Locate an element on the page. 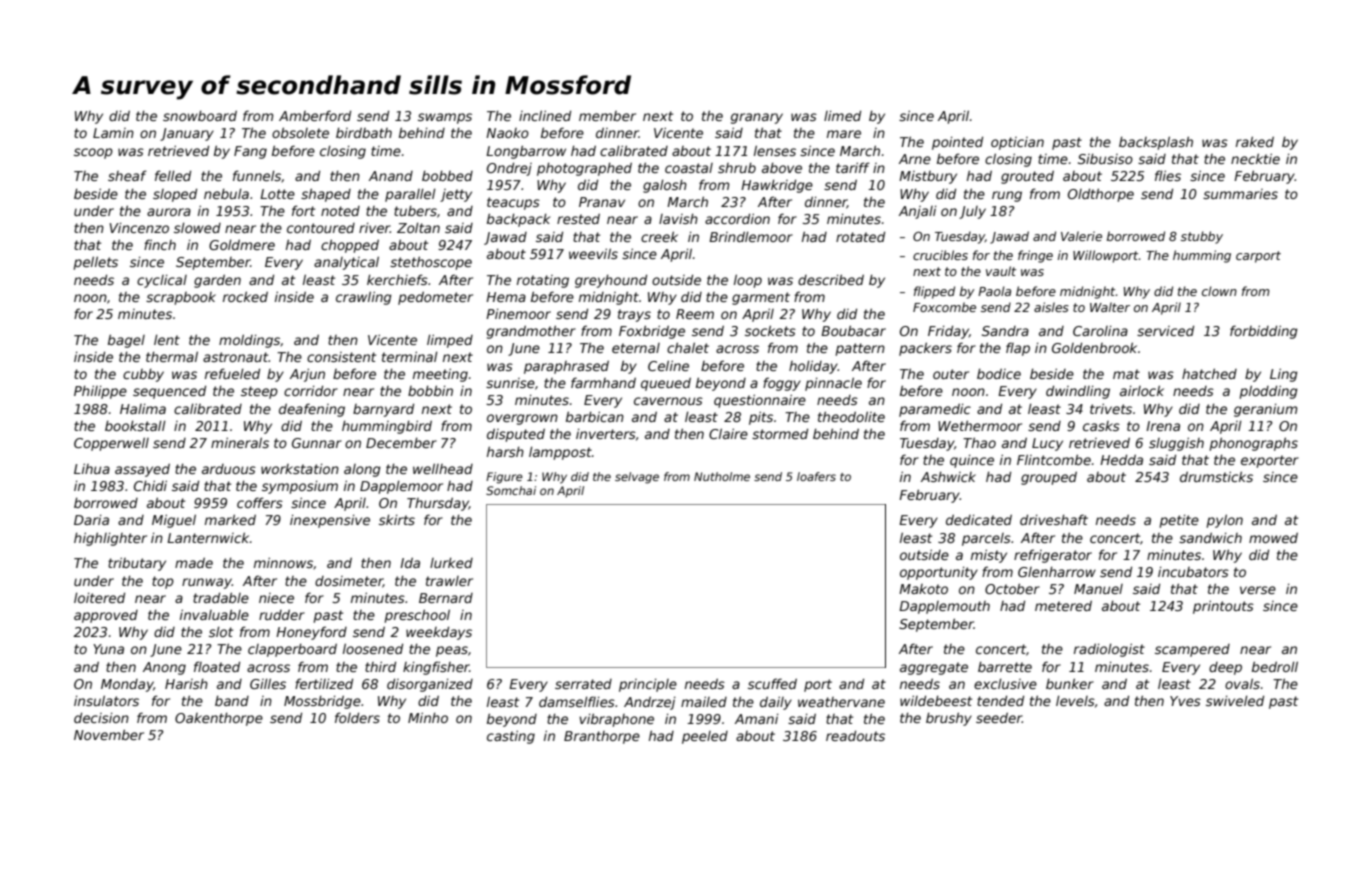  trivets is located at coordinates (1111, 408).
